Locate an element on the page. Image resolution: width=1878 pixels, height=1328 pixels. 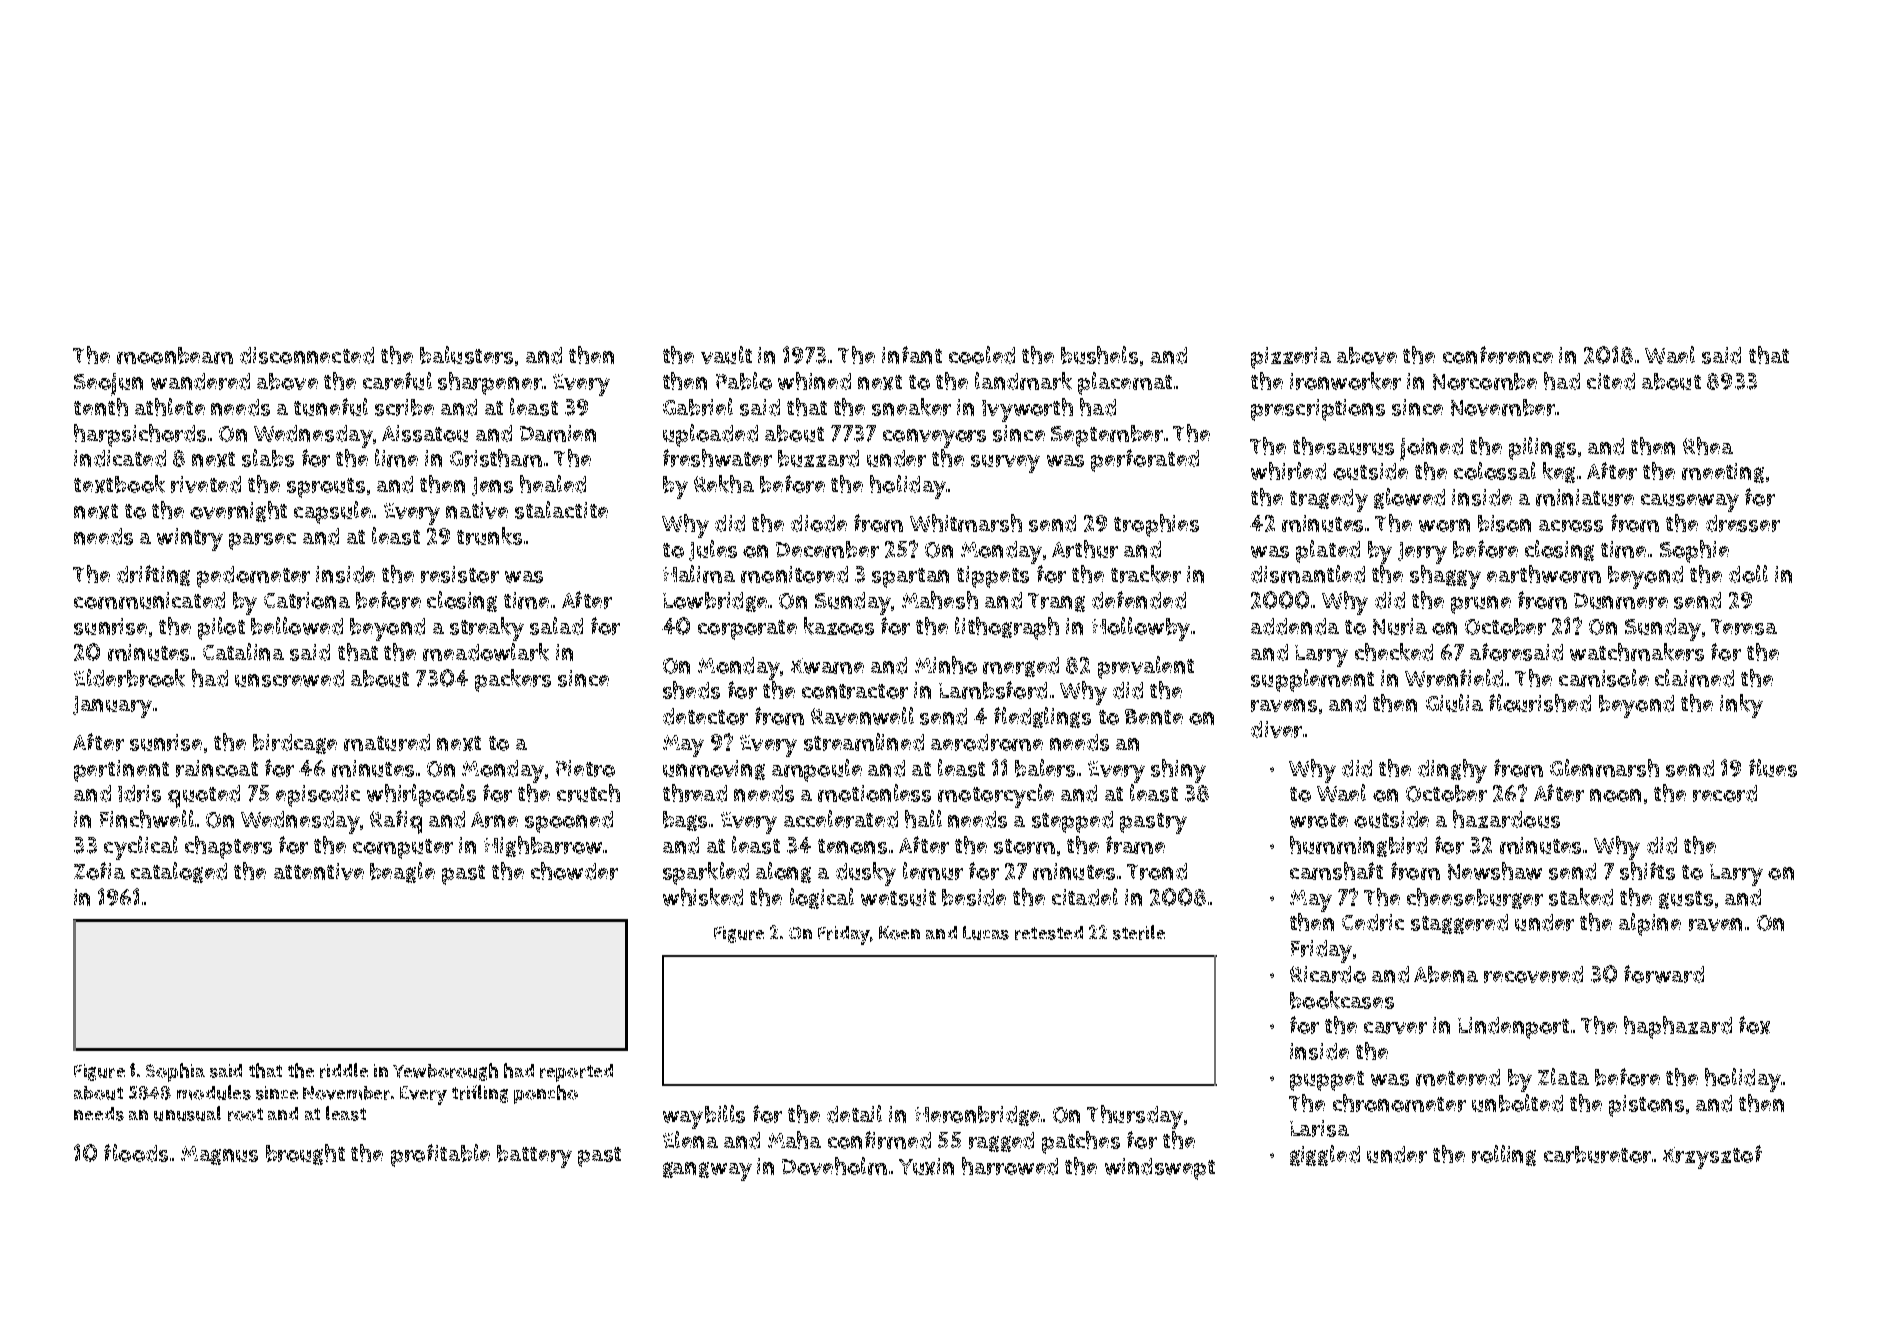
Cedric is located at coordinates (1373, 922).
